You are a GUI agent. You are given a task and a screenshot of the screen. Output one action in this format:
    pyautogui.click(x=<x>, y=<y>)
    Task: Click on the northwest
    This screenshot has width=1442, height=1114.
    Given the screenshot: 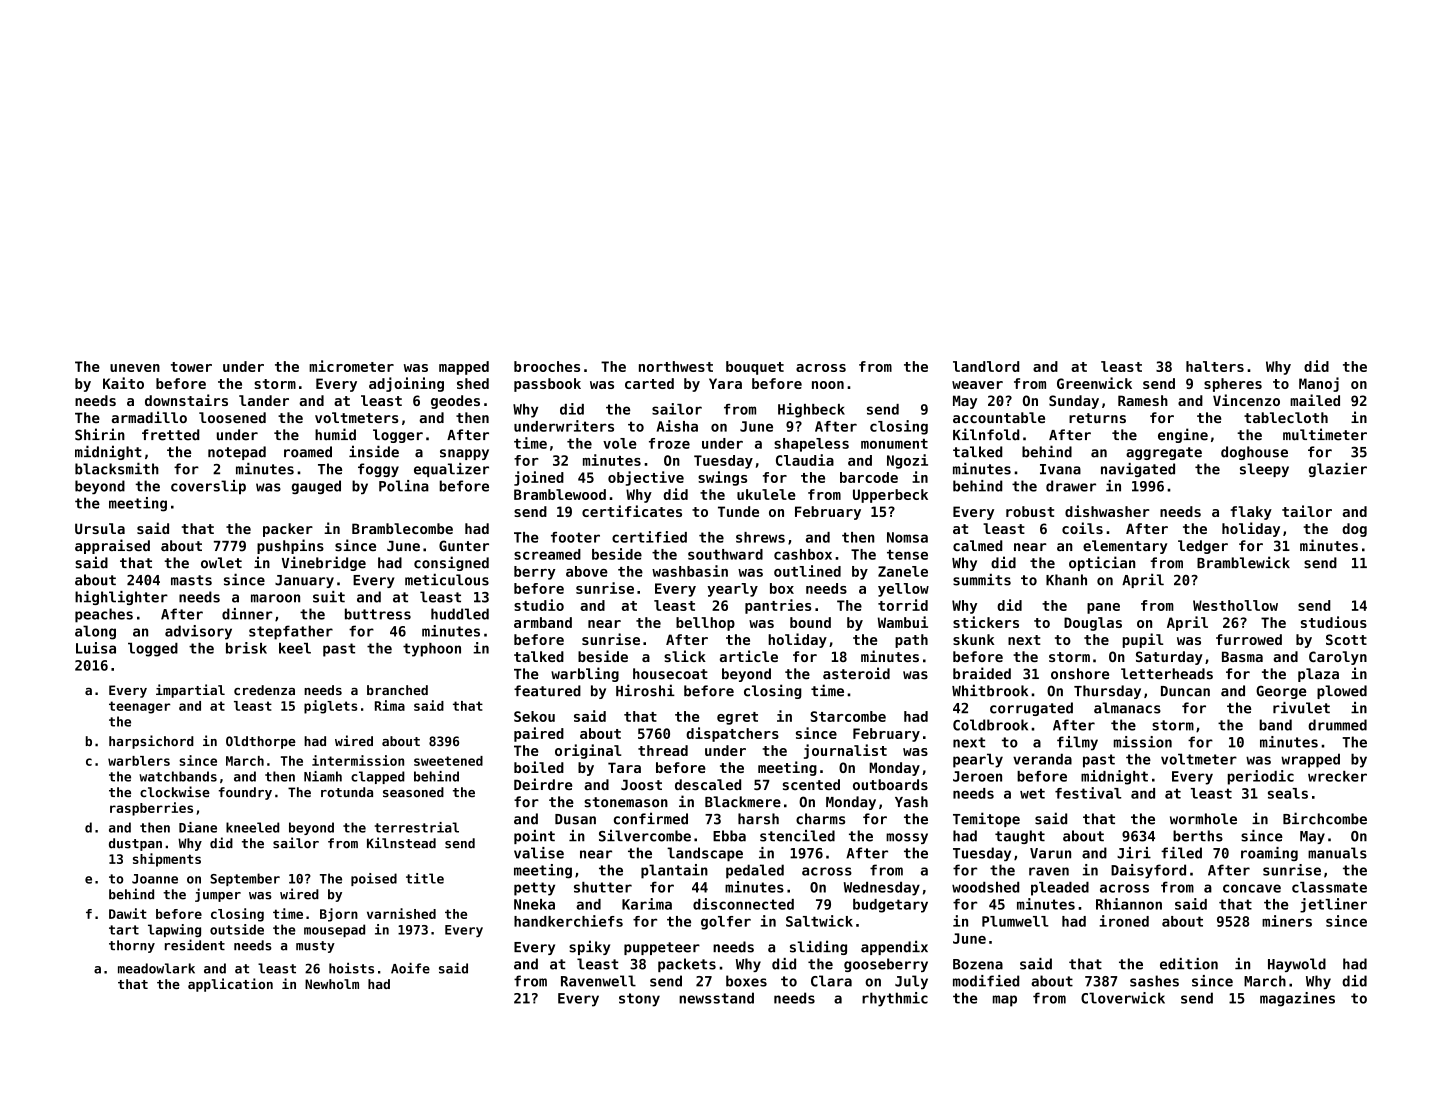 What is the action you would take?
    pyautogui.click(x=676, y=366)
